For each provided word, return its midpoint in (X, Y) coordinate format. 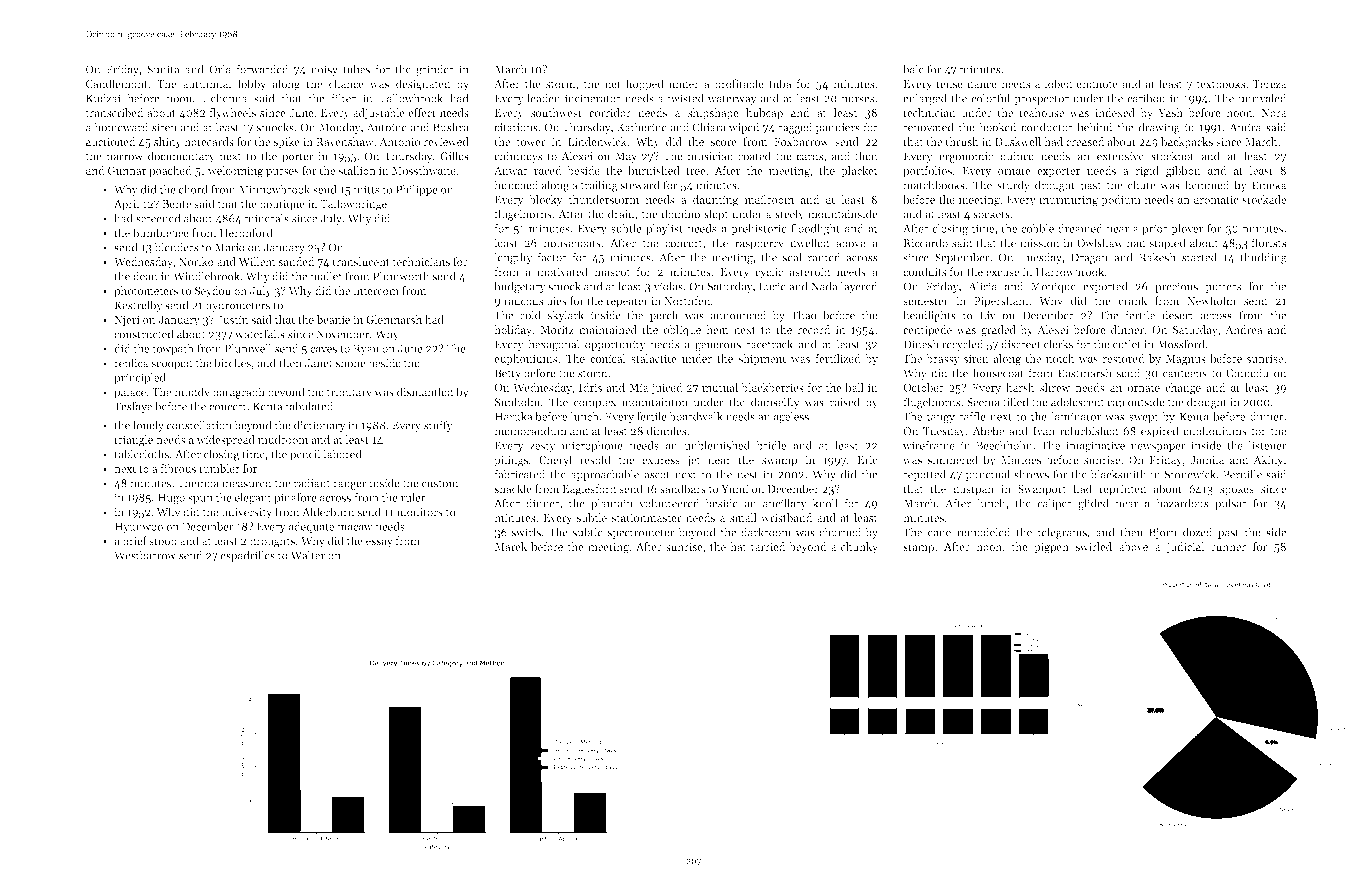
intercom (376, 291)
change (1183, 389)
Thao (804, 315)
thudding (1263, 258)
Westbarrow (145, 555)
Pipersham (1001, 302)
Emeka (1269, 185)
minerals (266, 218)
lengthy (513, 258)
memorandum (530, 431)
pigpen (1051, 548)
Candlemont (117, 83)
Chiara (709, 127)
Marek (510, 546)
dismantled (425, 392)
